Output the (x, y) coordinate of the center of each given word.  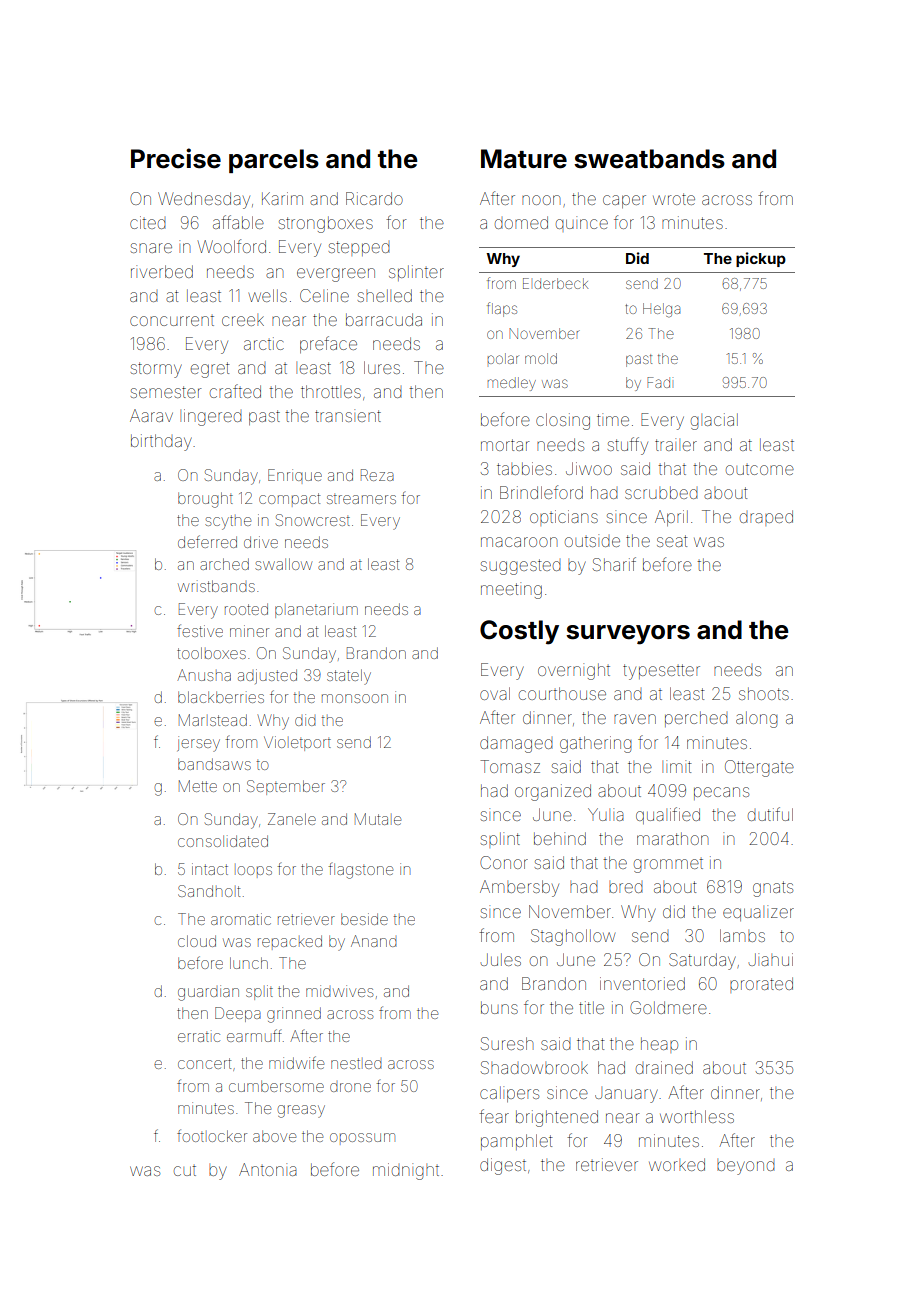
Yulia (606, 814)
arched (224, 564)
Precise (176, 158)
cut (185, 1171)
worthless (697, 1116)
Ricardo (374, 198)
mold (541, 358)
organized (553, 792)
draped (766, 518)
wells (268, 295)
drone (350, 1087)
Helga (661, 310)
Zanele (292, 819)
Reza (377, 475)
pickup (761, 259)
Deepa (238, 1014)
